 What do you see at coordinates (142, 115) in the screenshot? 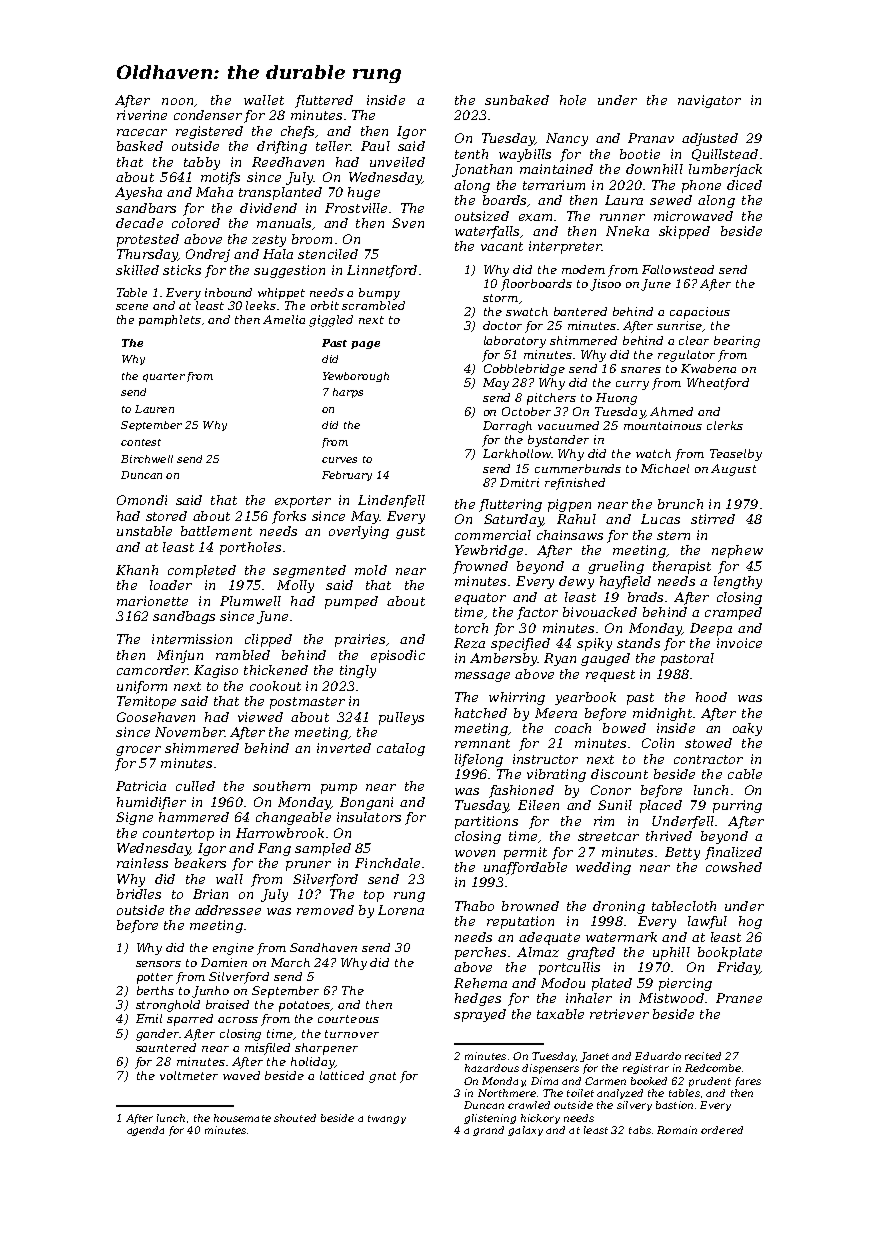
I see `riverine` at bounding box center [142, 115].
